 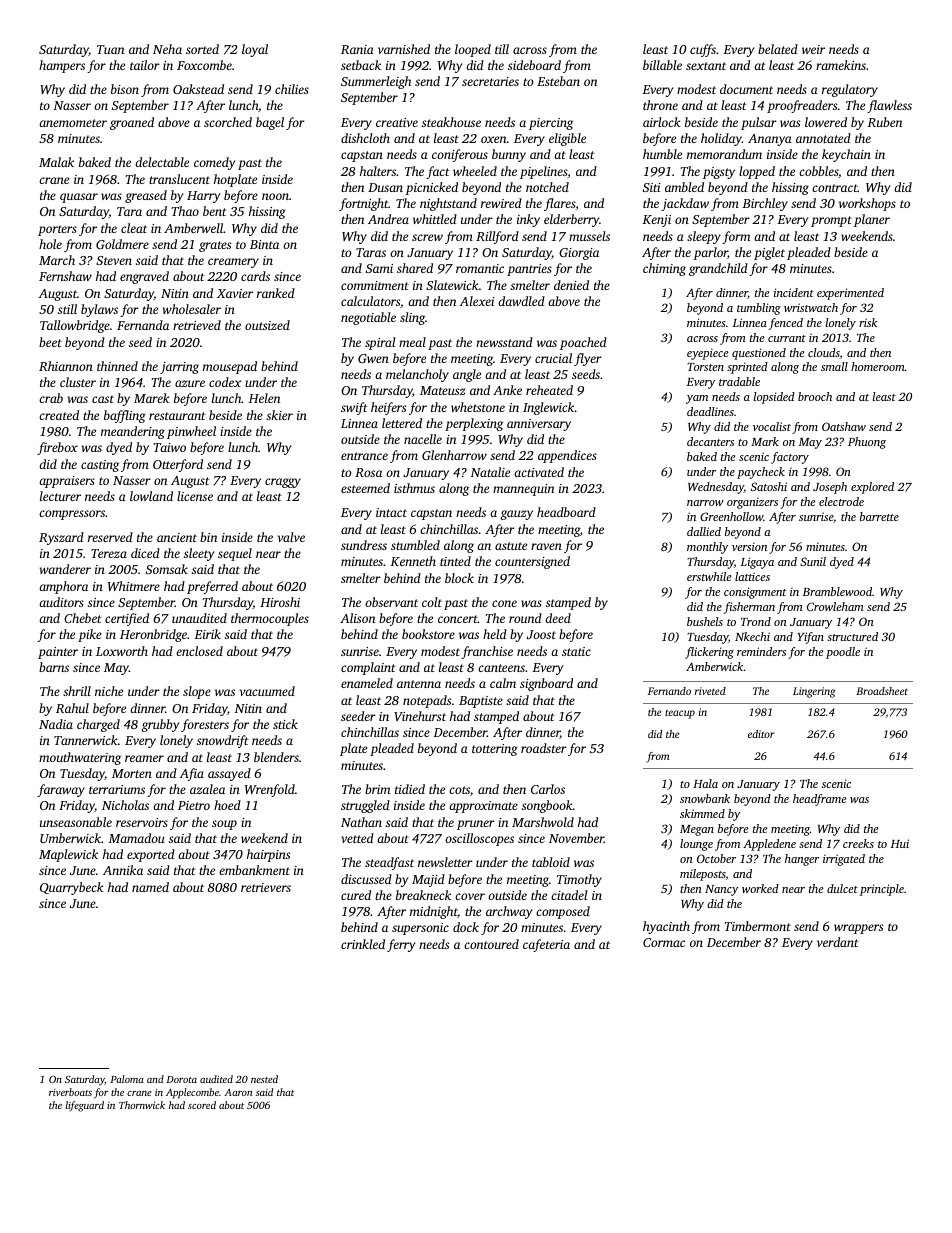 What do you see at coordinates (473, 50) in the screenshot?
I see `looped` at bounding box center [473, 50].
